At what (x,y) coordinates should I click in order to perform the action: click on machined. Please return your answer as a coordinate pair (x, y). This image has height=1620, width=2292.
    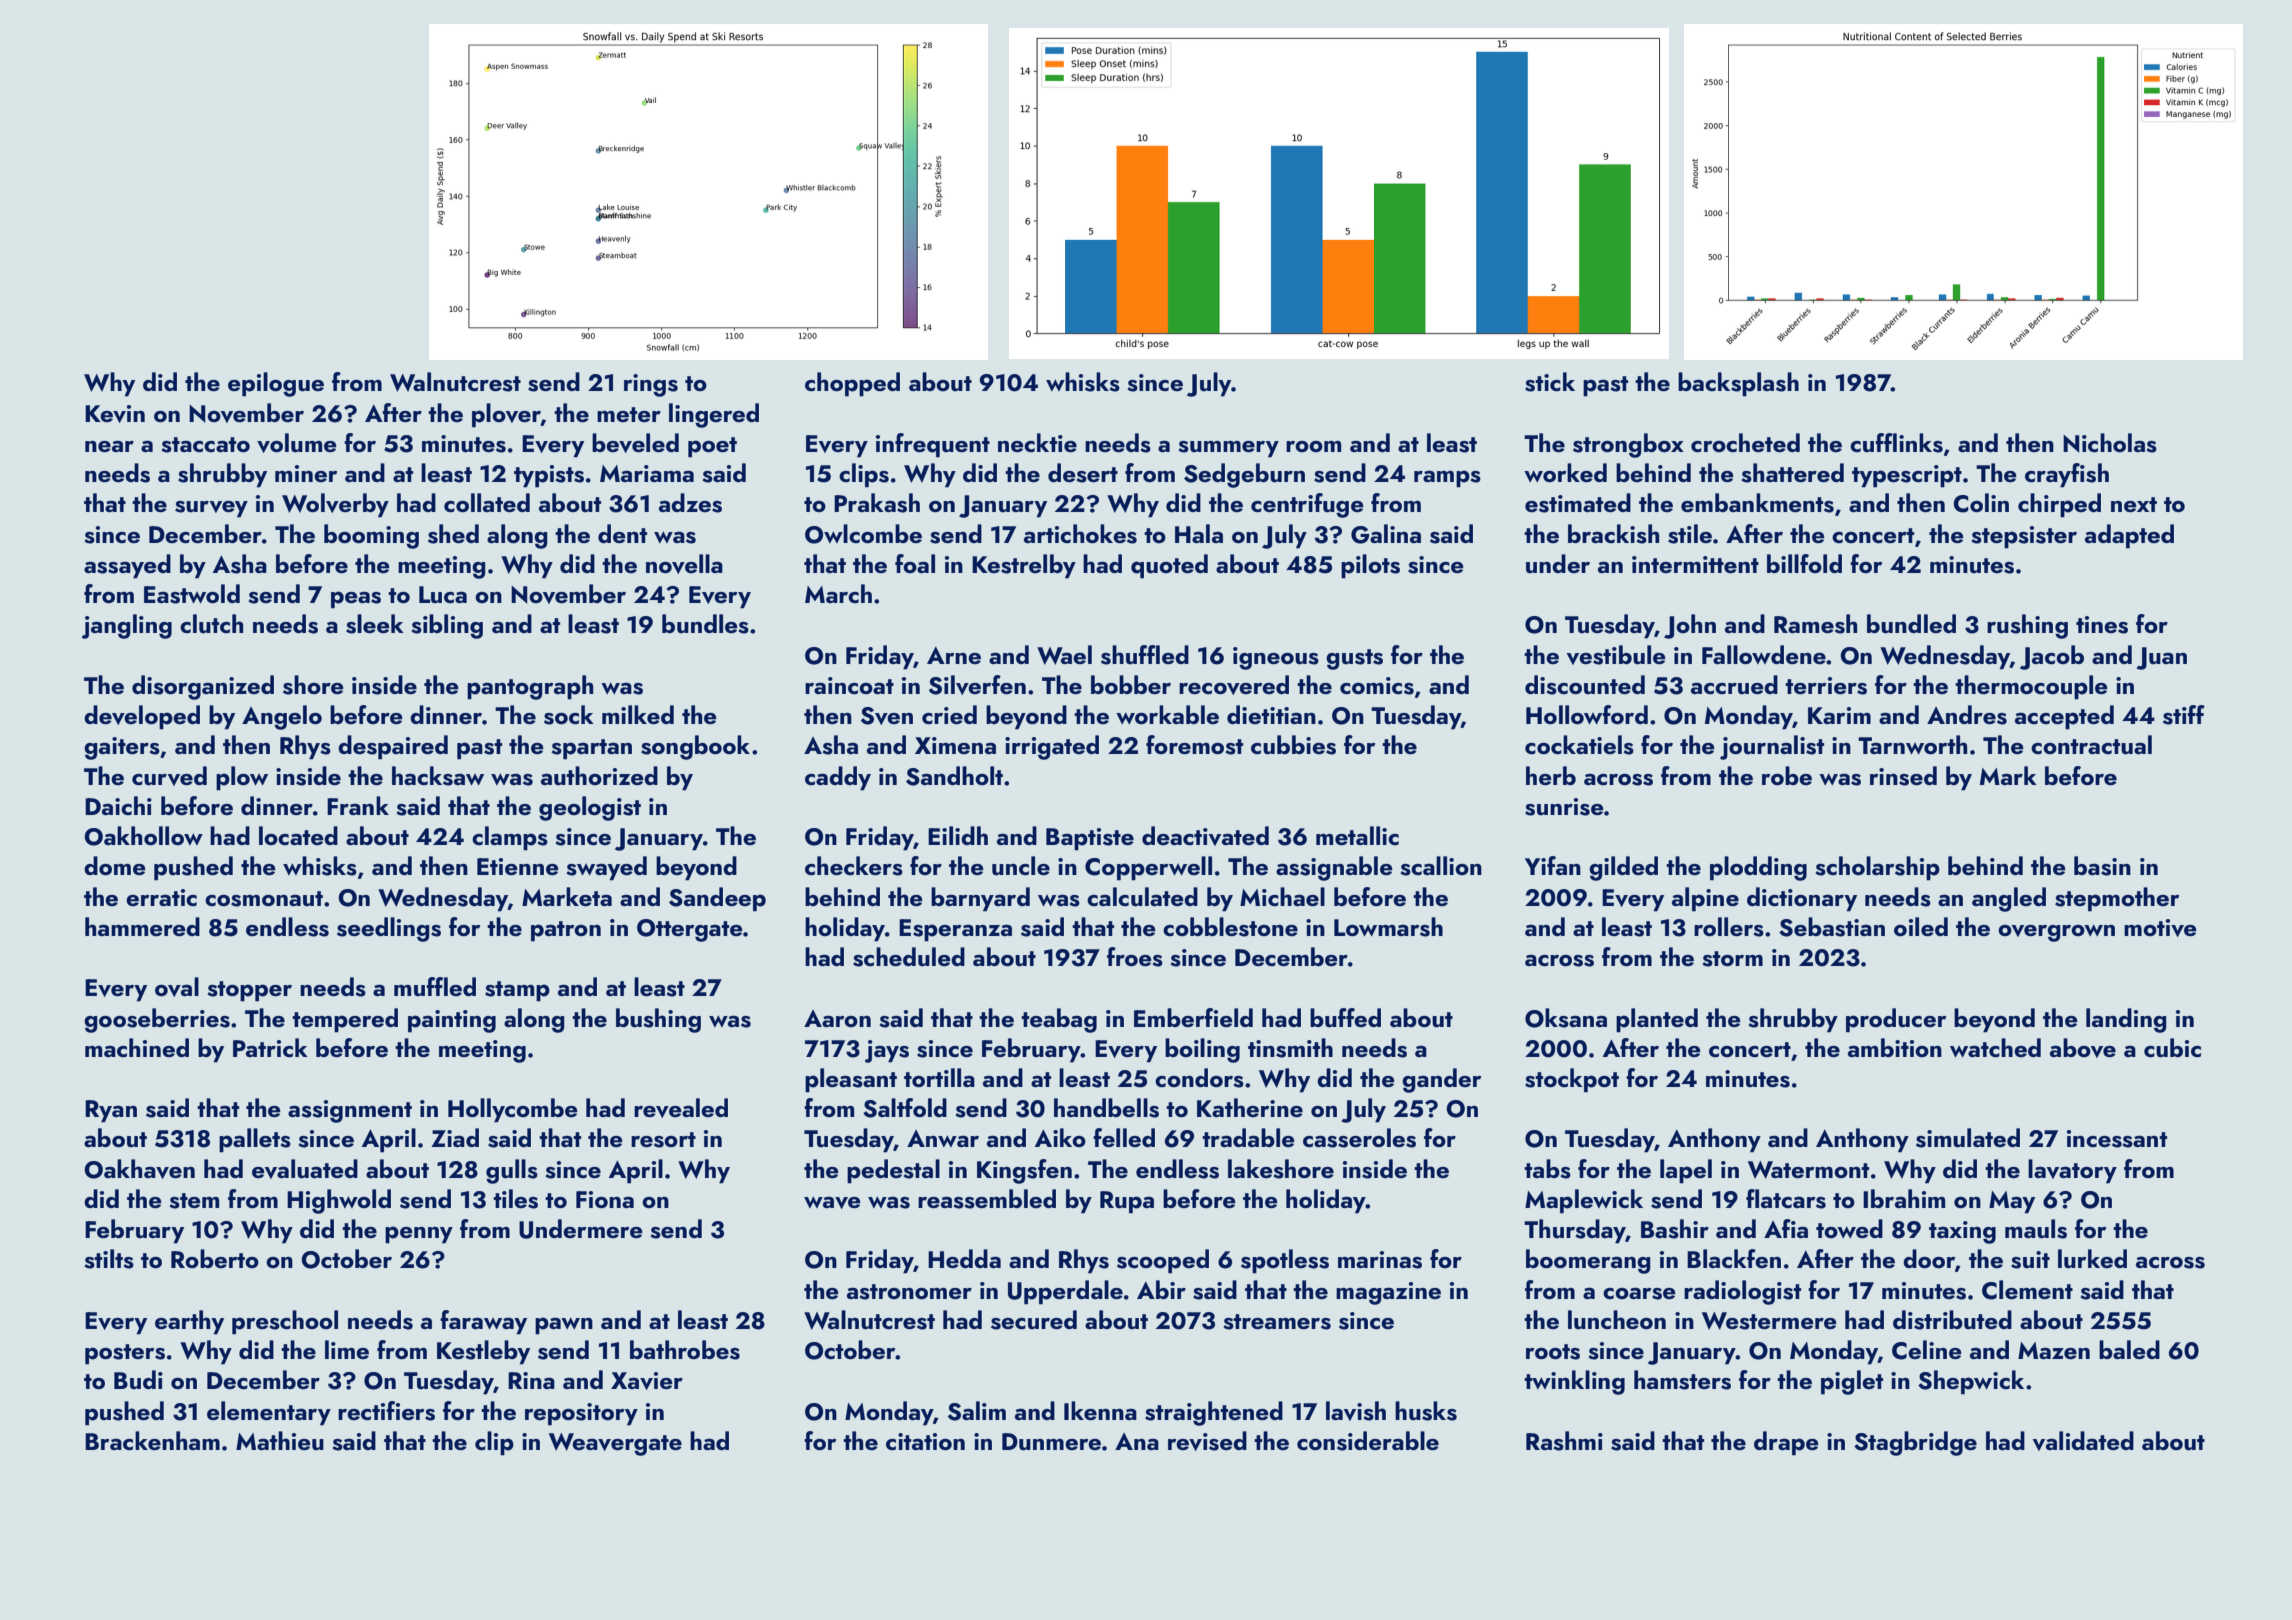
    Looking at the image, I should click on (137, 1048).
